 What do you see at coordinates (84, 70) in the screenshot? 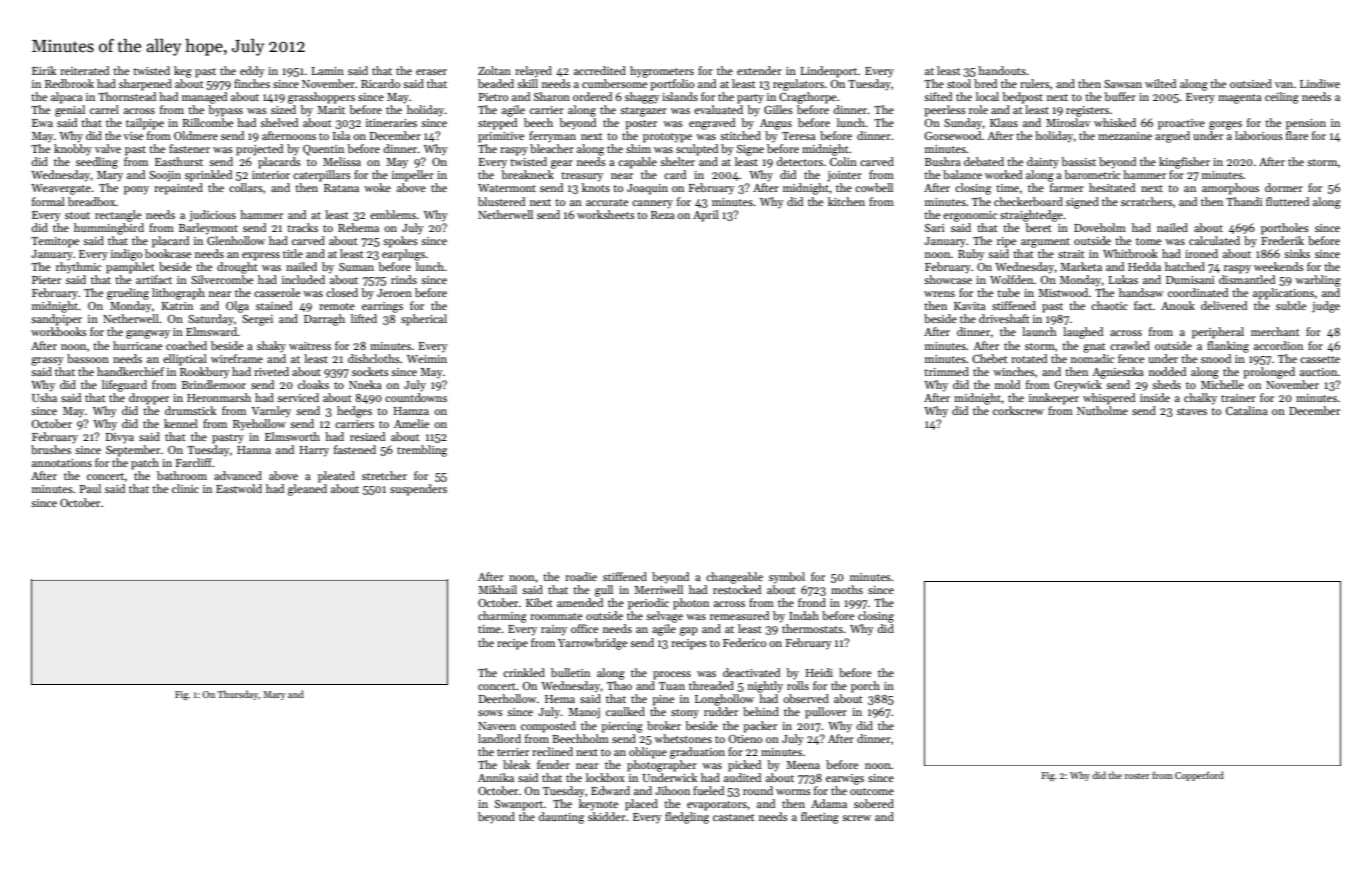
I see `reiterated` at bounding box center [84, 70].
